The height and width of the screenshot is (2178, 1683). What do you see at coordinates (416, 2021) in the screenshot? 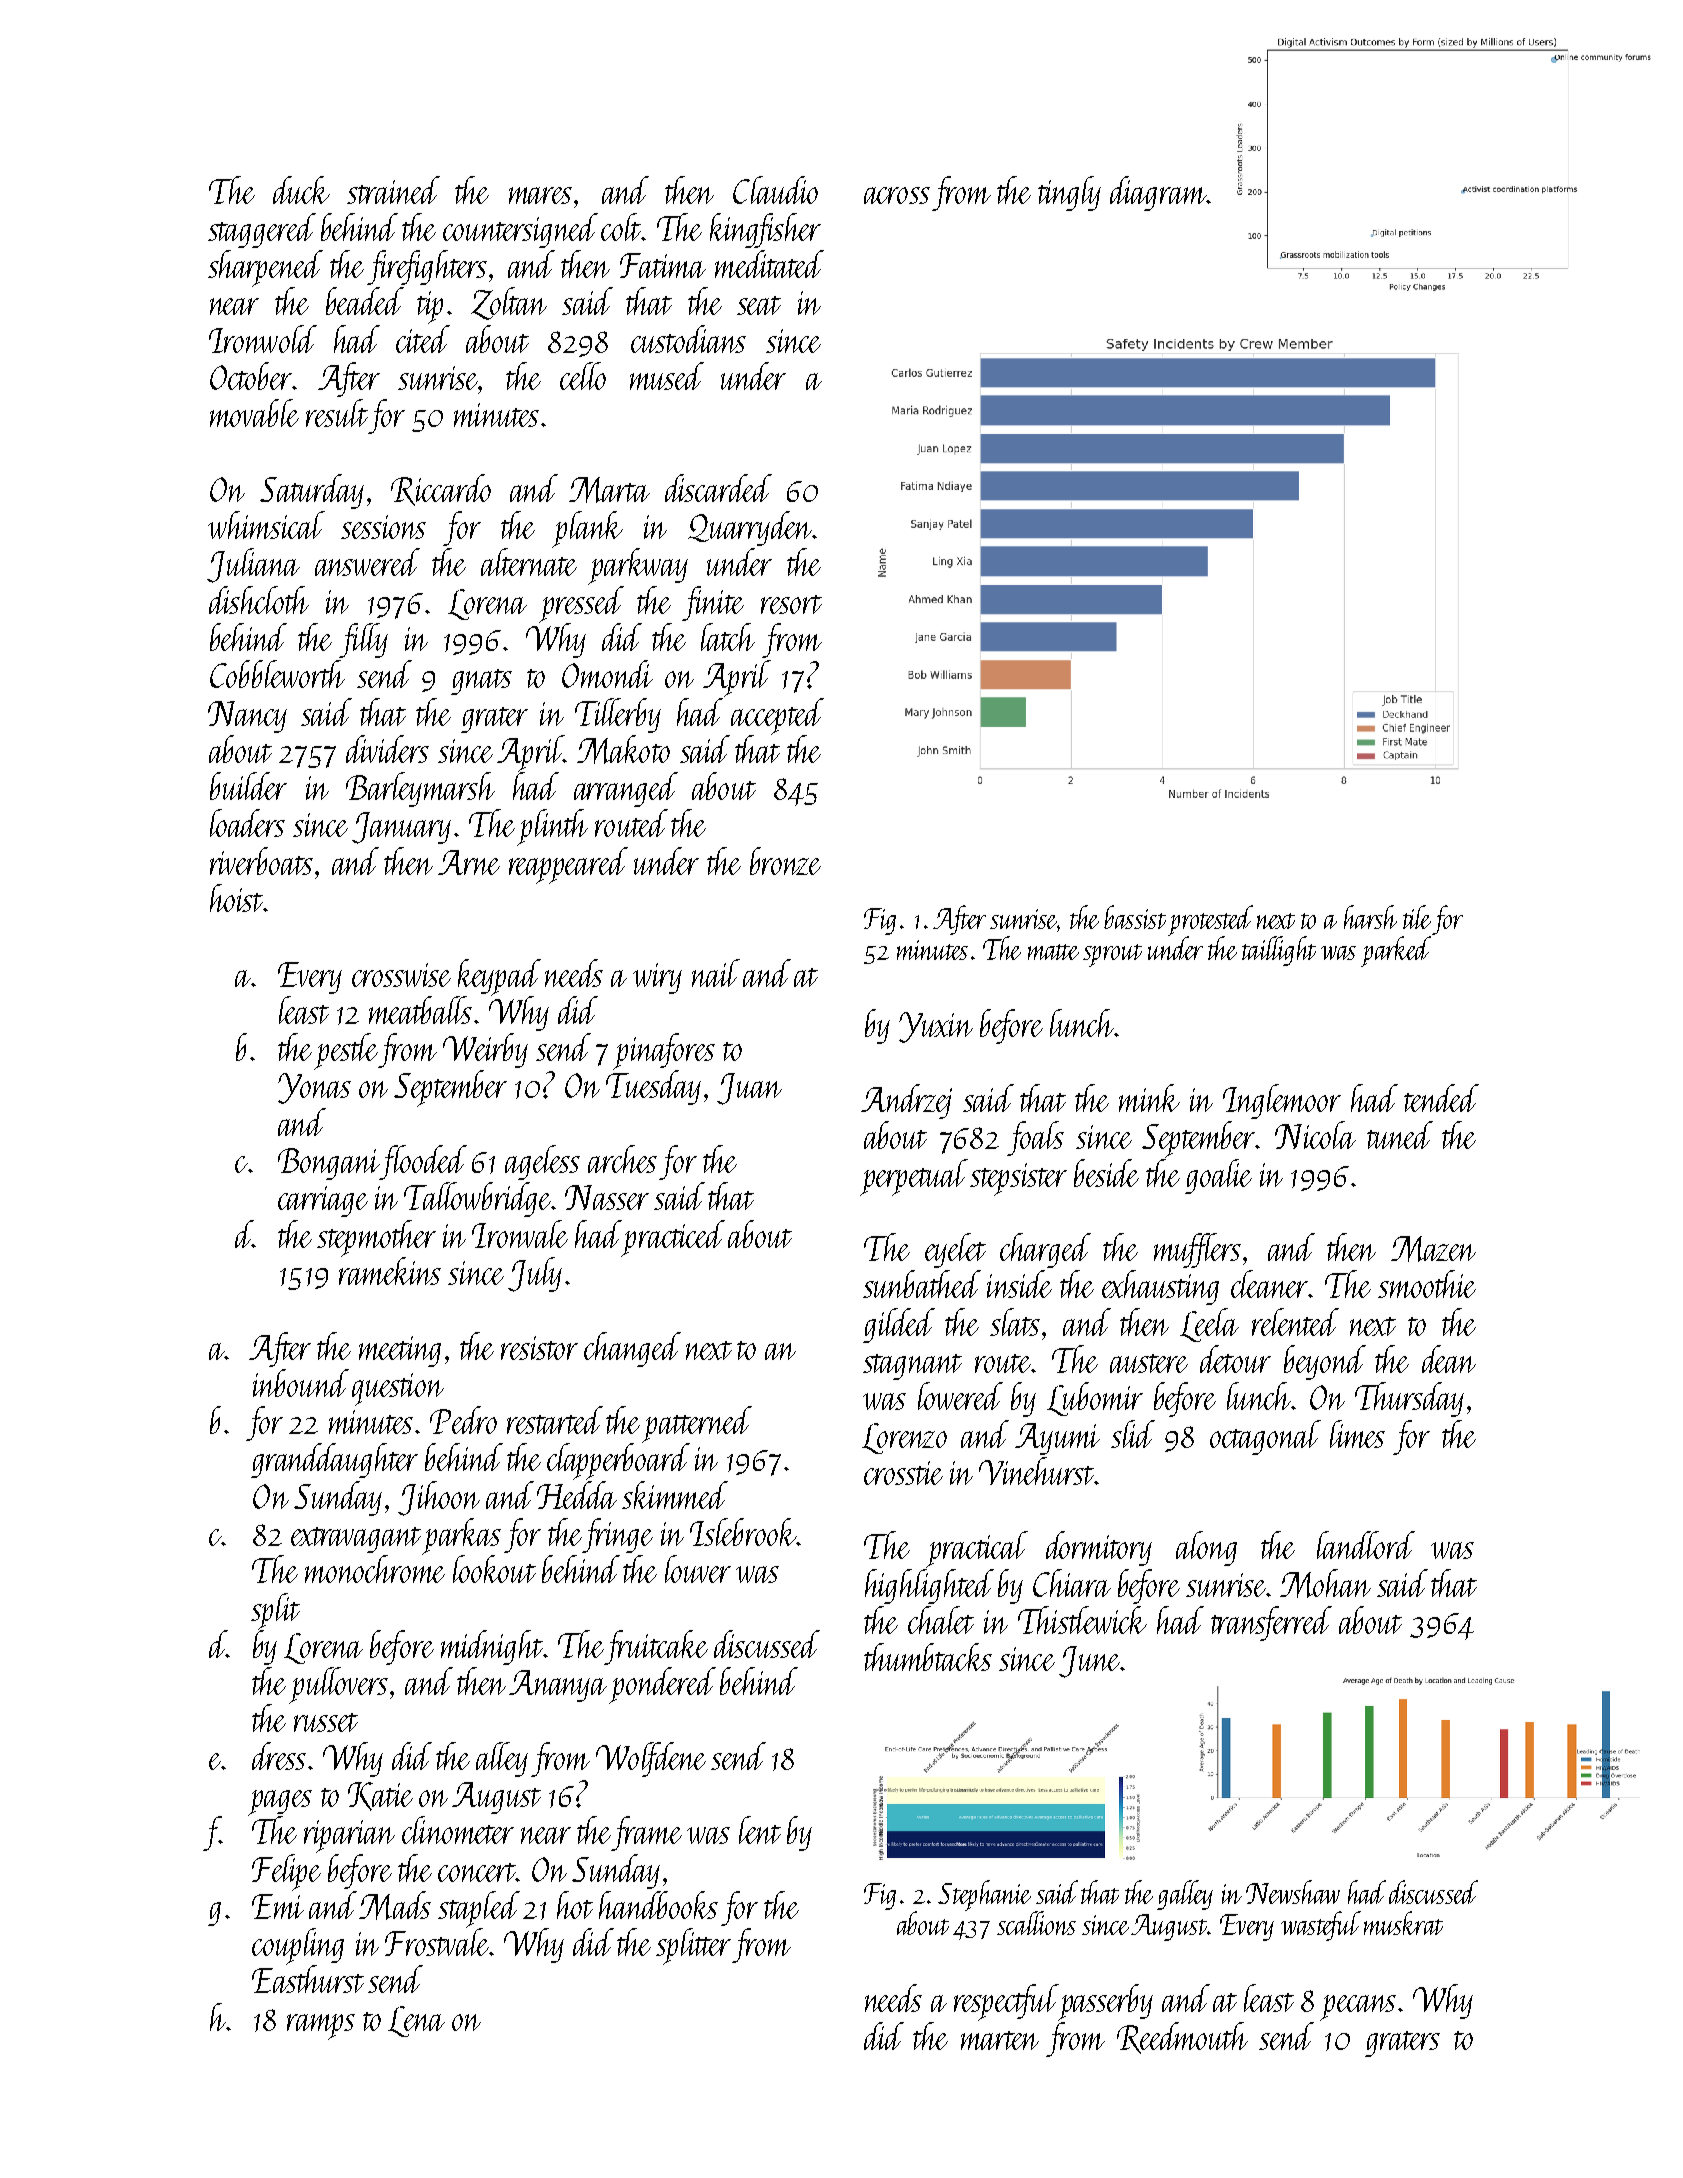
I see `Lena` at bounding box center [416, 2021].
